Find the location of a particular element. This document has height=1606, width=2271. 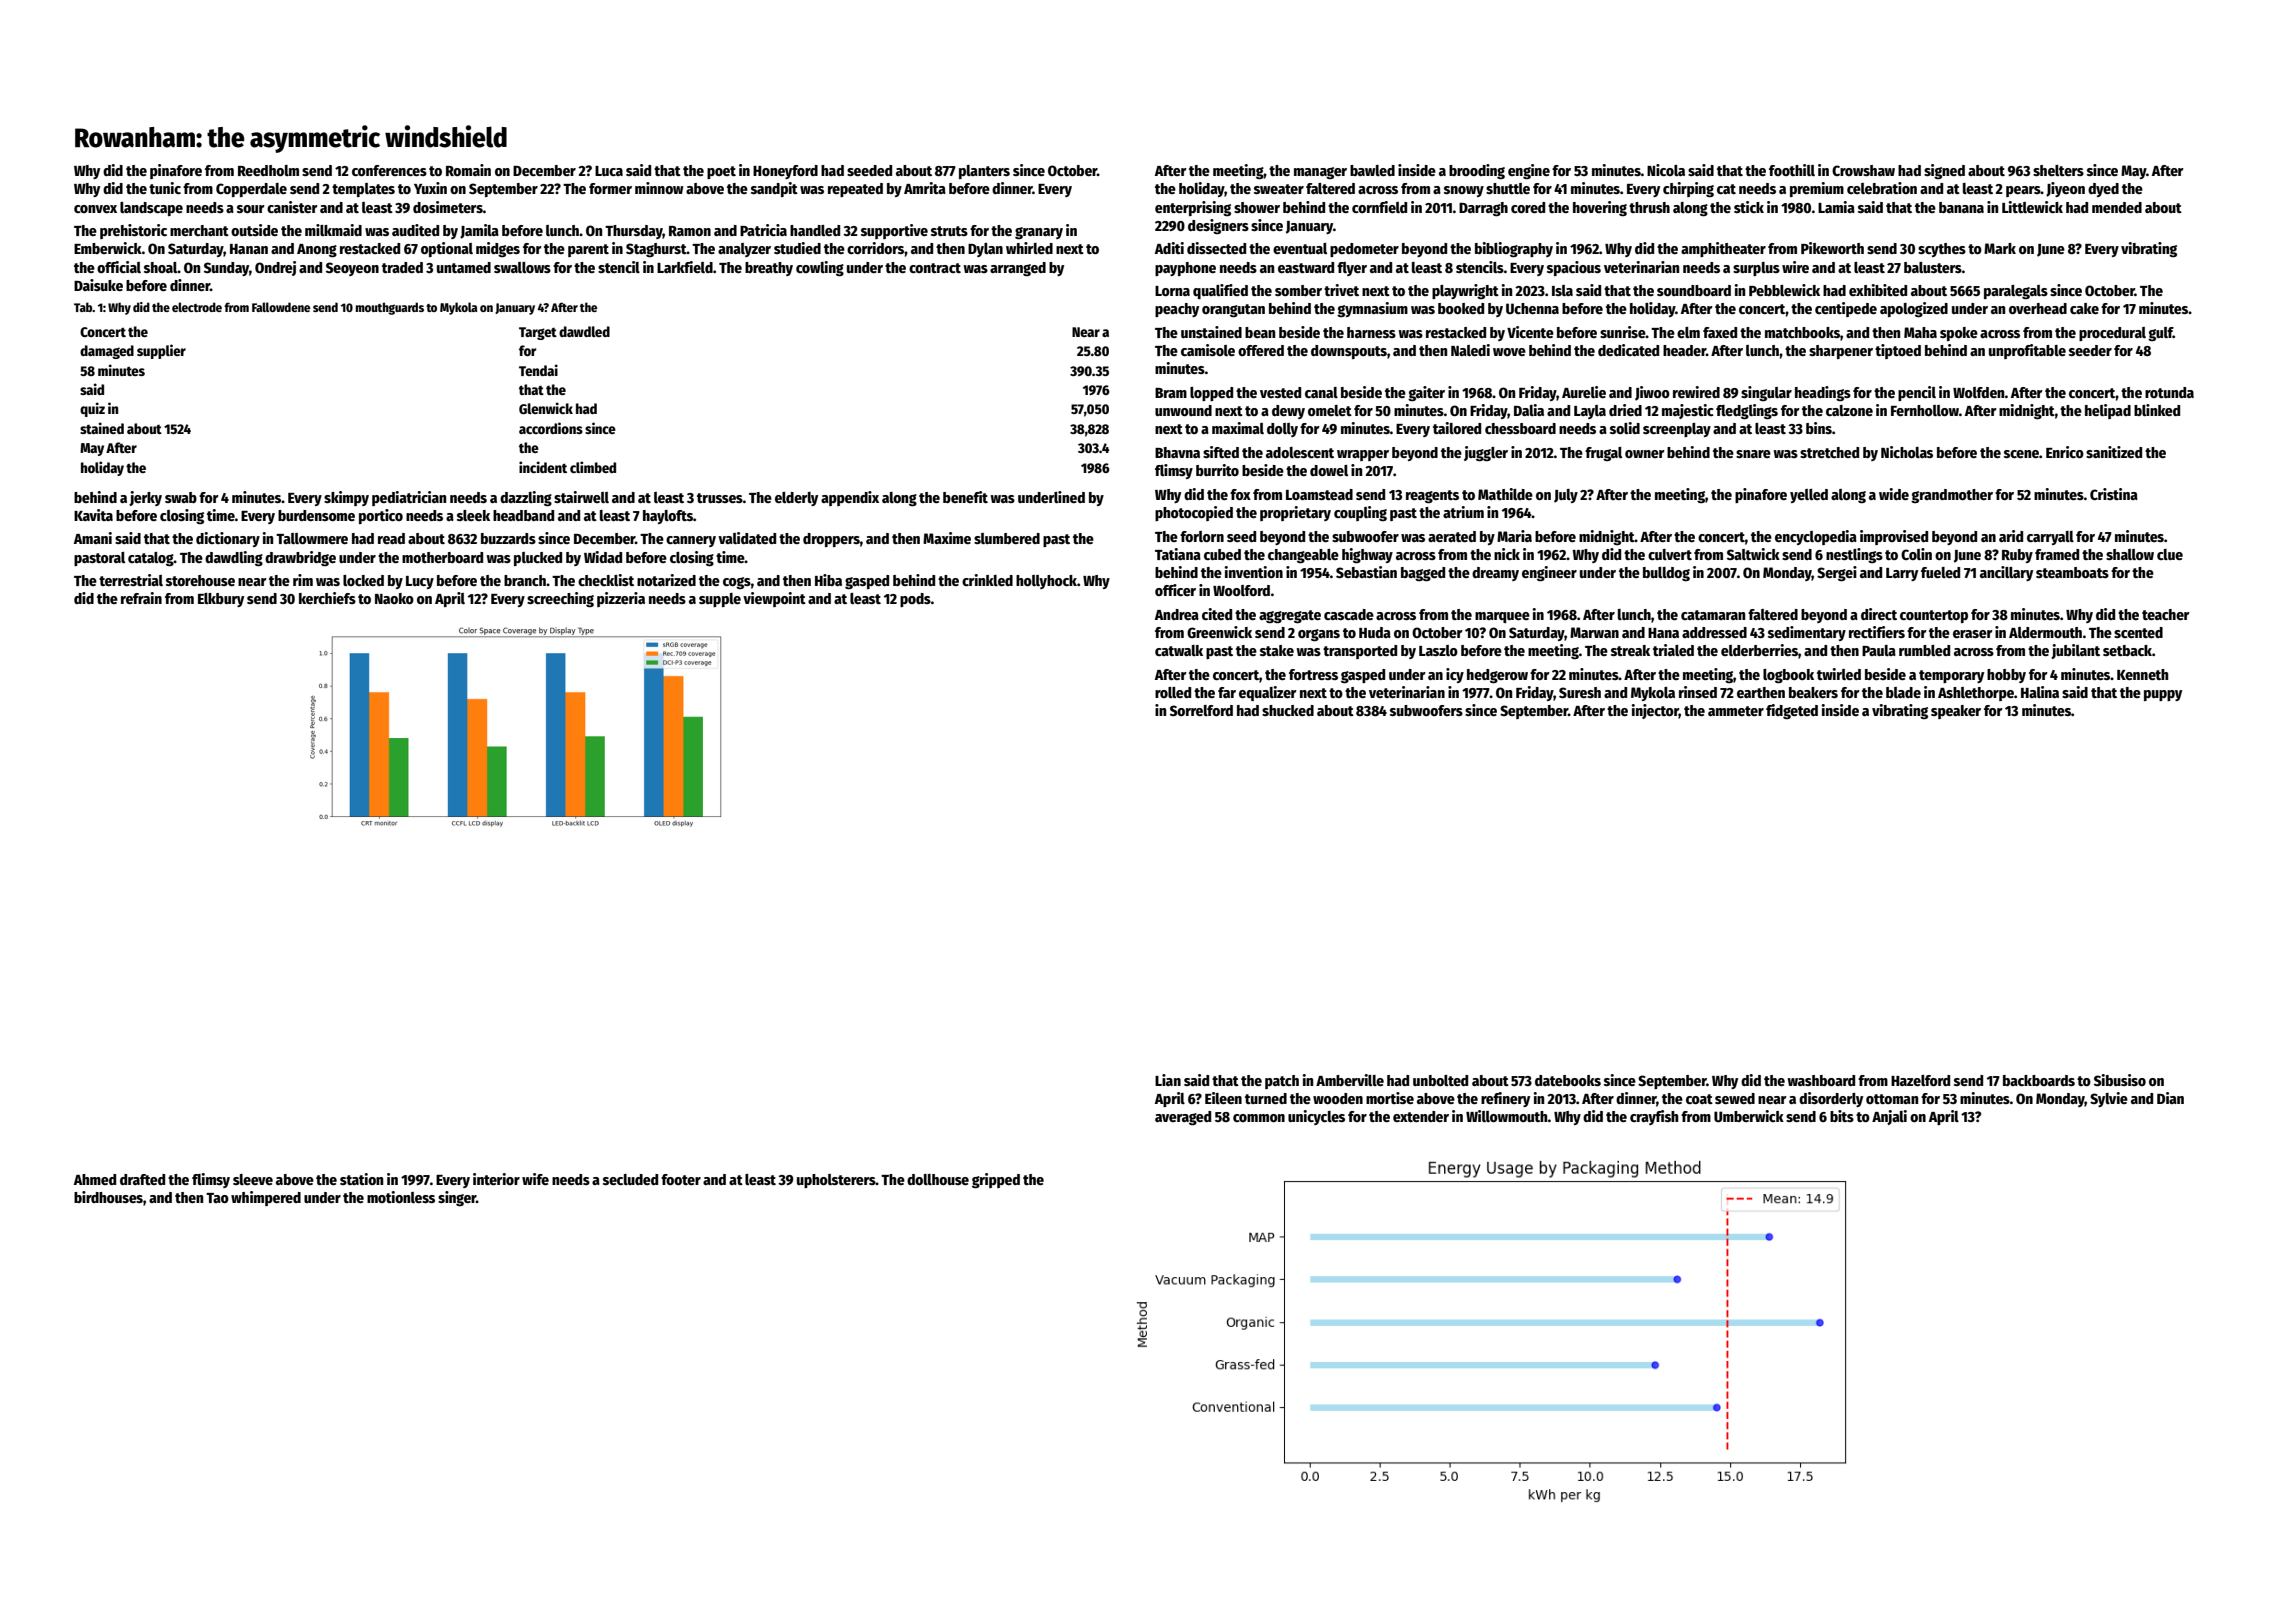

planters is located at coordinates (984, 172).
